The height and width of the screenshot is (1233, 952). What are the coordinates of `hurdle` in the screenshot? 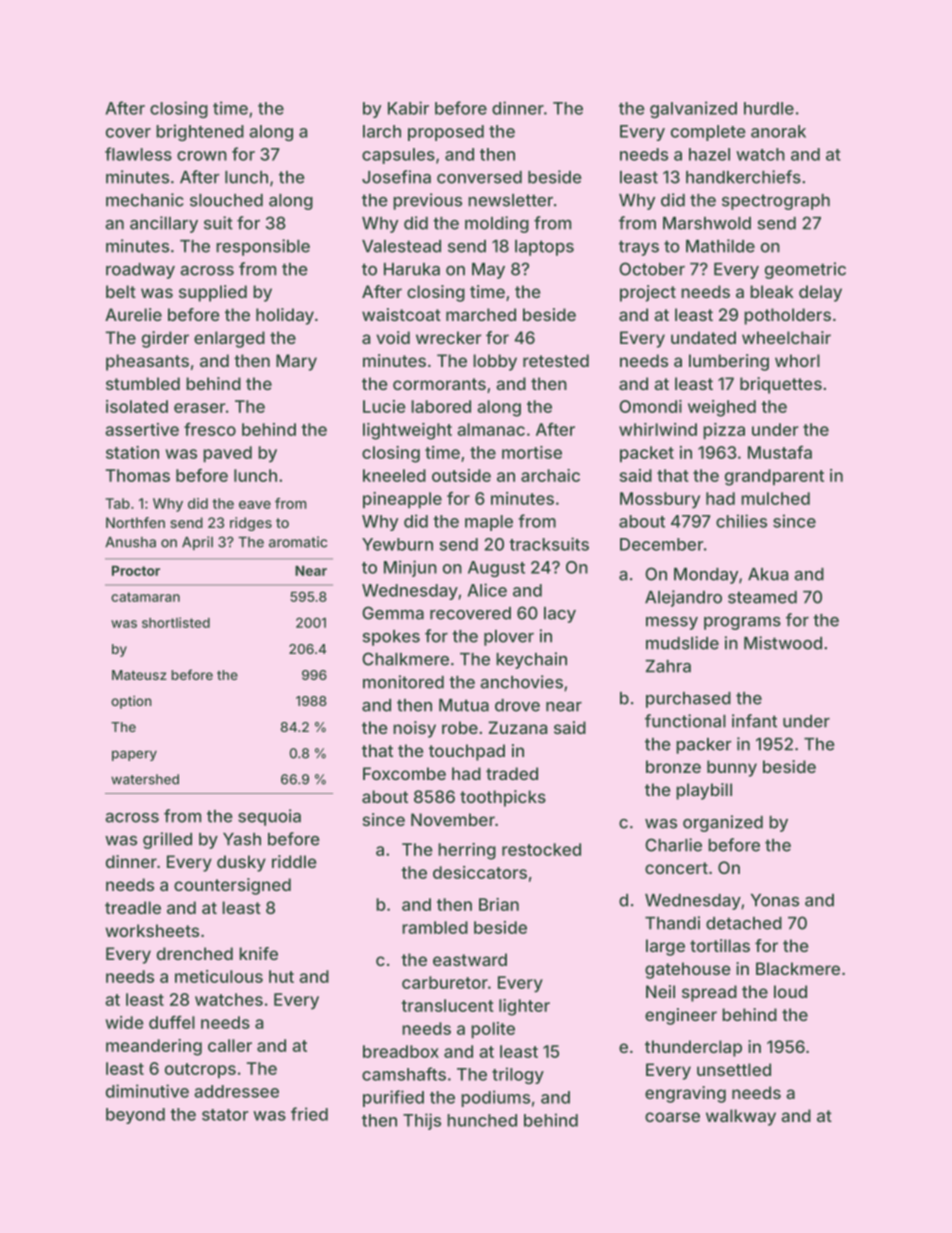 It's located at (769, 108).
